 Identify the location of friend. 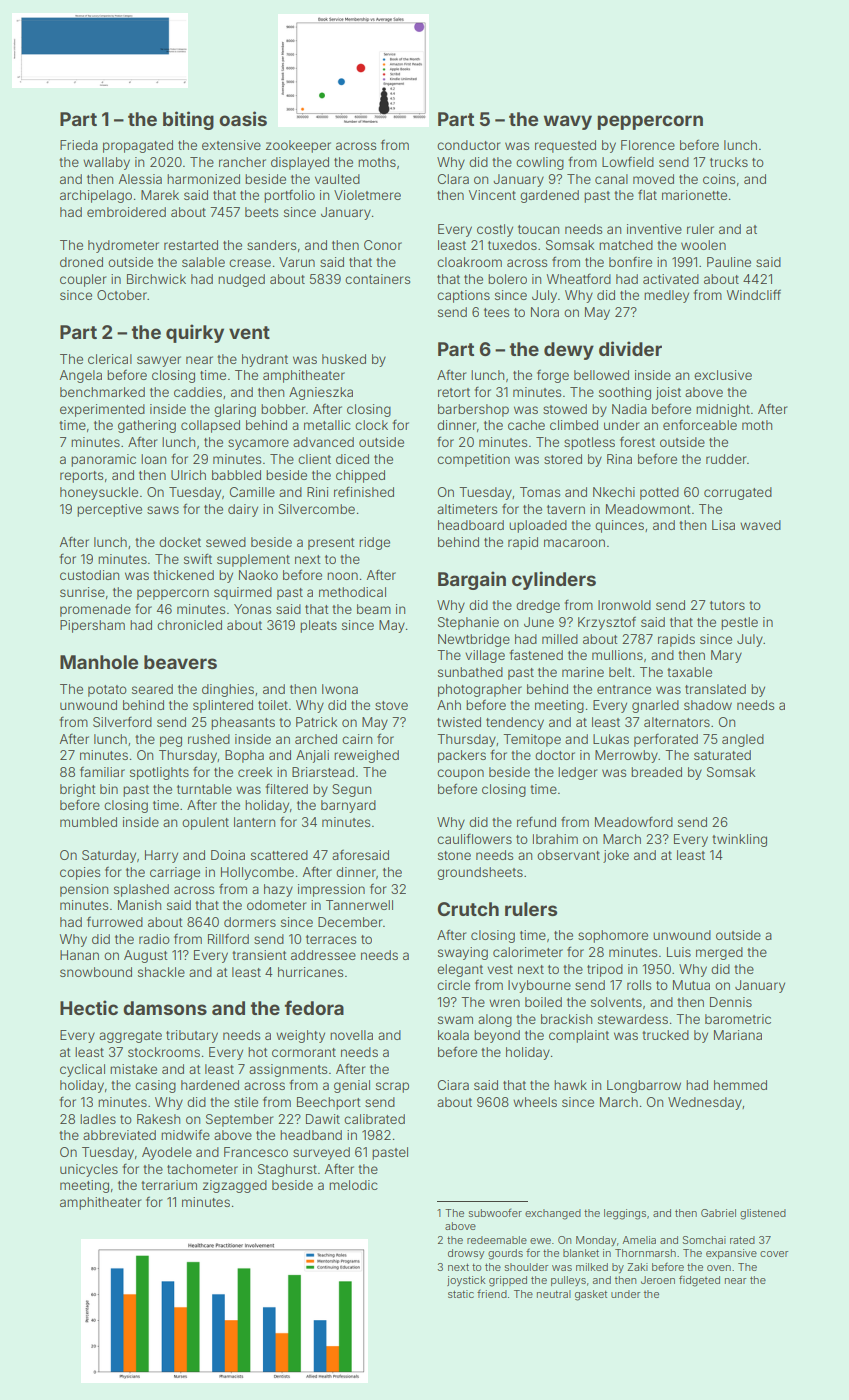
(492, 1293).
